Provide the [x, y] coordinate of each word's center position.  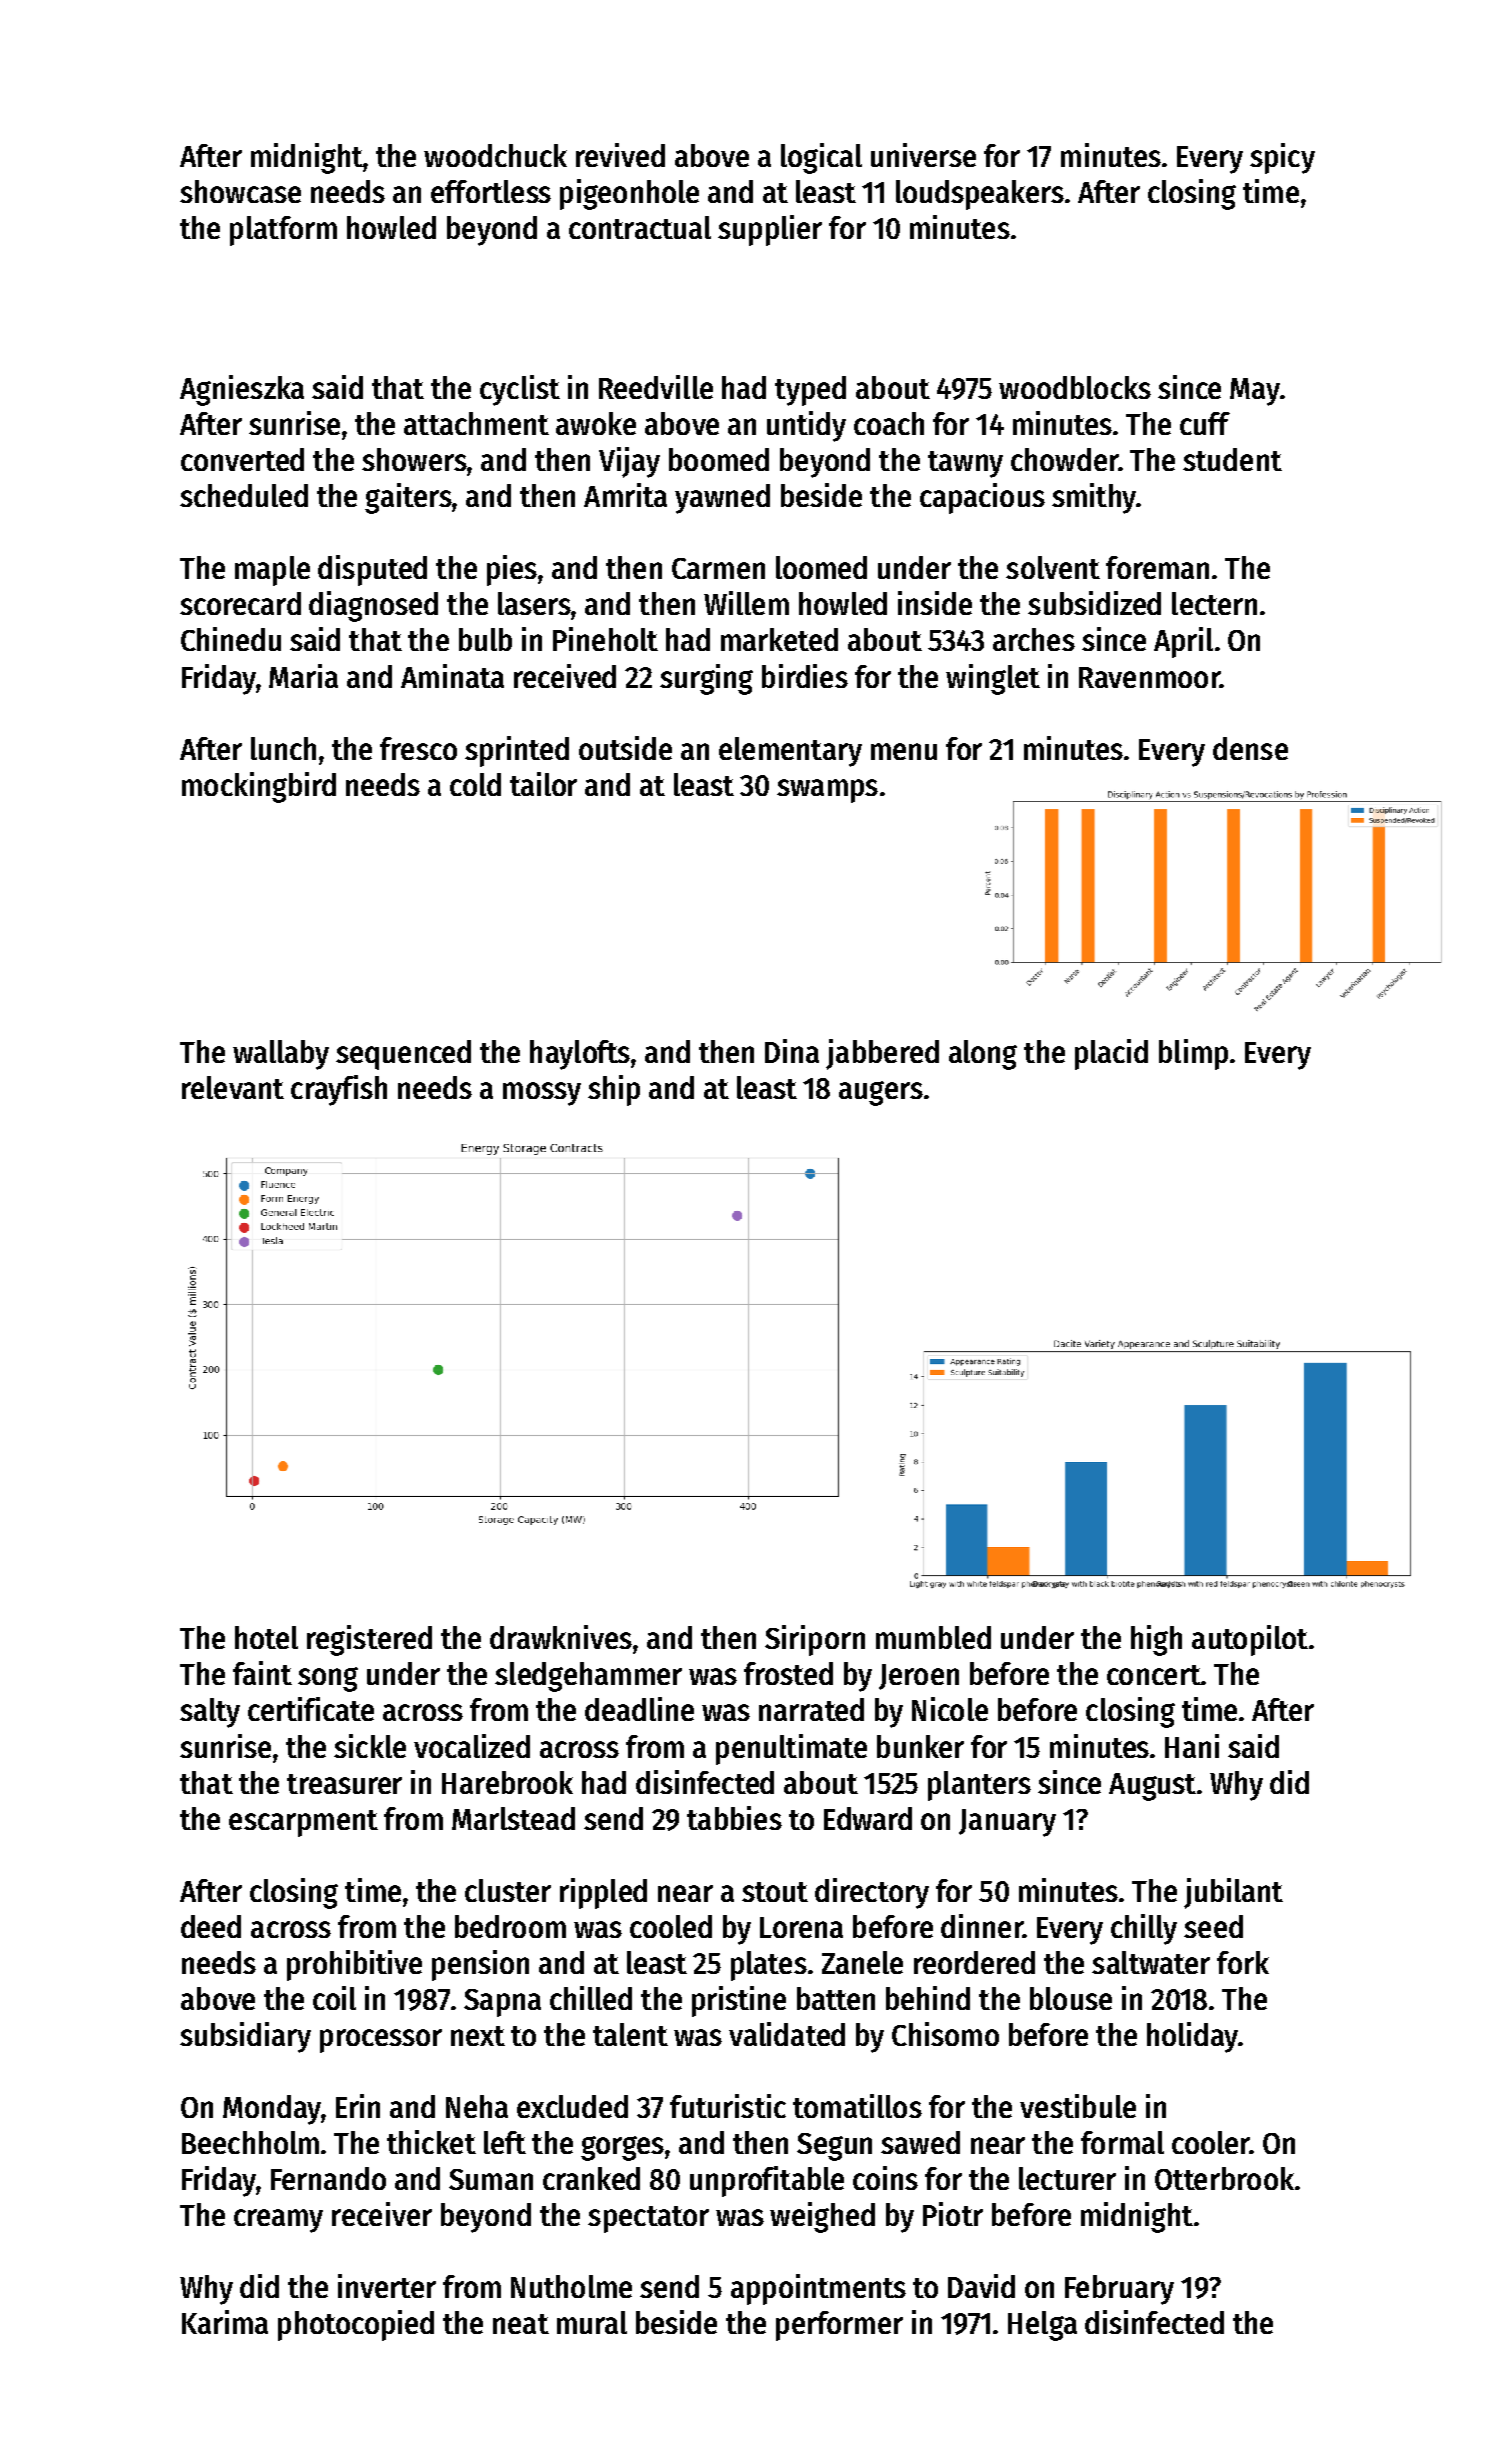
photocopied [356, 2325]
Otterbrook [1224, 2178]
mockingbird [259, 787]
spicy [1282, 158]
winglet [993, 679]
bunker [920, 1746]
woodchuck [495, 155]
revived [620, 155]
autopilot [1250, 1640]
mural [592, 2322]
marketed [779, 639]
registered [369, 1640]
